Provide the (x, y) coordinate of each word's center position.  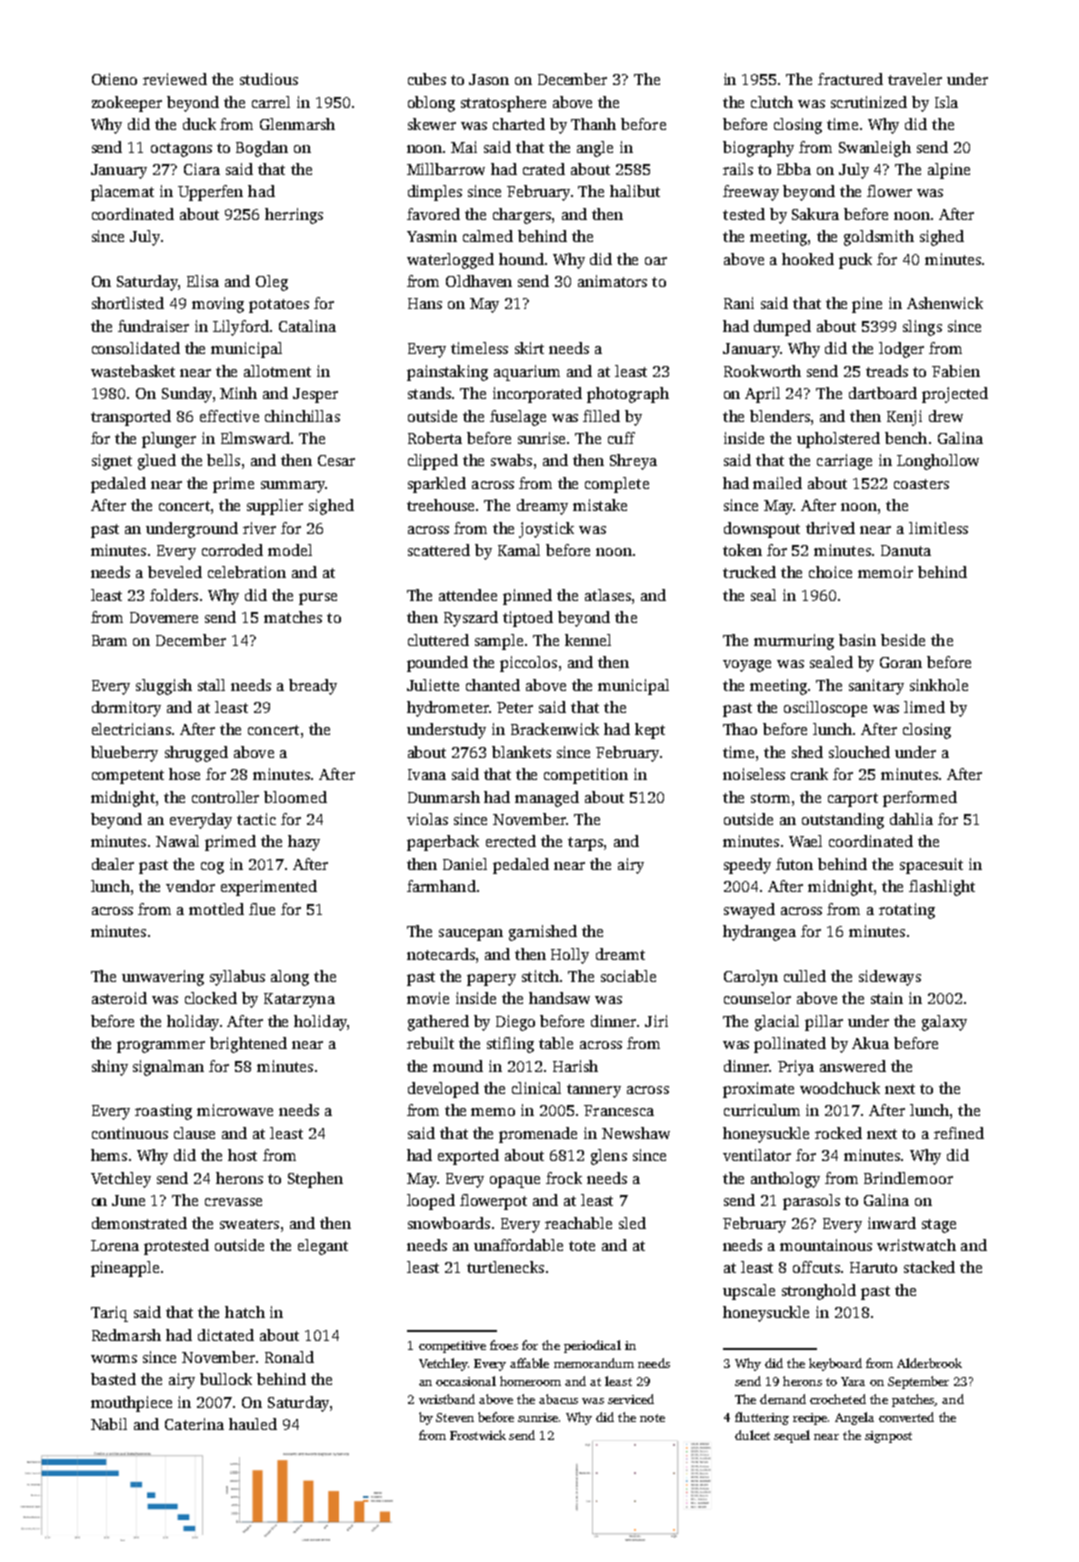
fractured (850, 79)
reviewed (175, 79)
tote (582, 1246)
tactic (256, 819)
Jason (489, 79)
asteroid (119, 998)
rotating (907, 911)
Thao (740, 729)
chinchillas (302, 416)
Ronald (289, 1357)
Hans (425, 303)
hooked (808, 259)
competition (586, 776)
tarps (585, 844)
